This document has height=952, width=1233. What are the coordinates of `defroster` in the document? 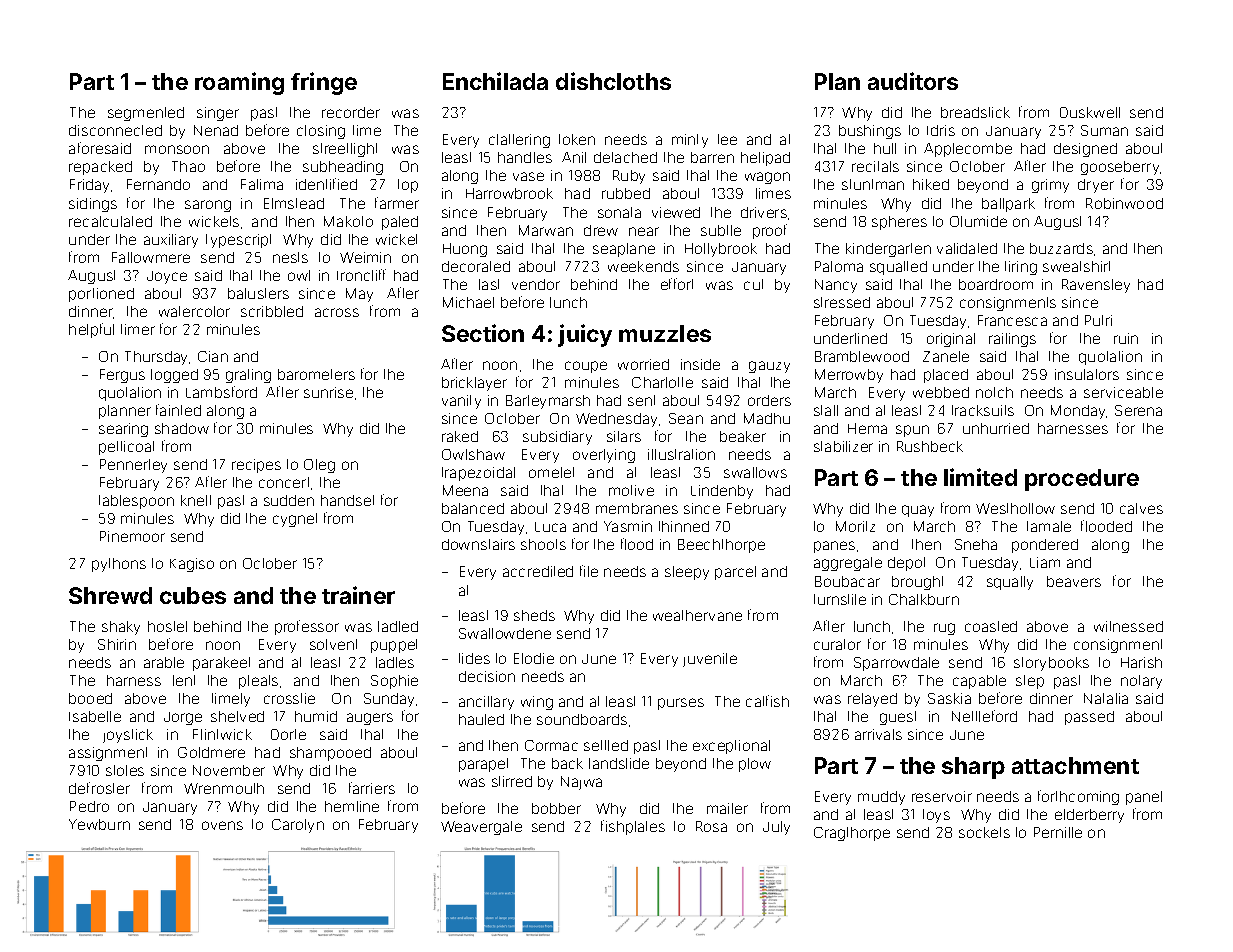 It's located at (99, 788).
